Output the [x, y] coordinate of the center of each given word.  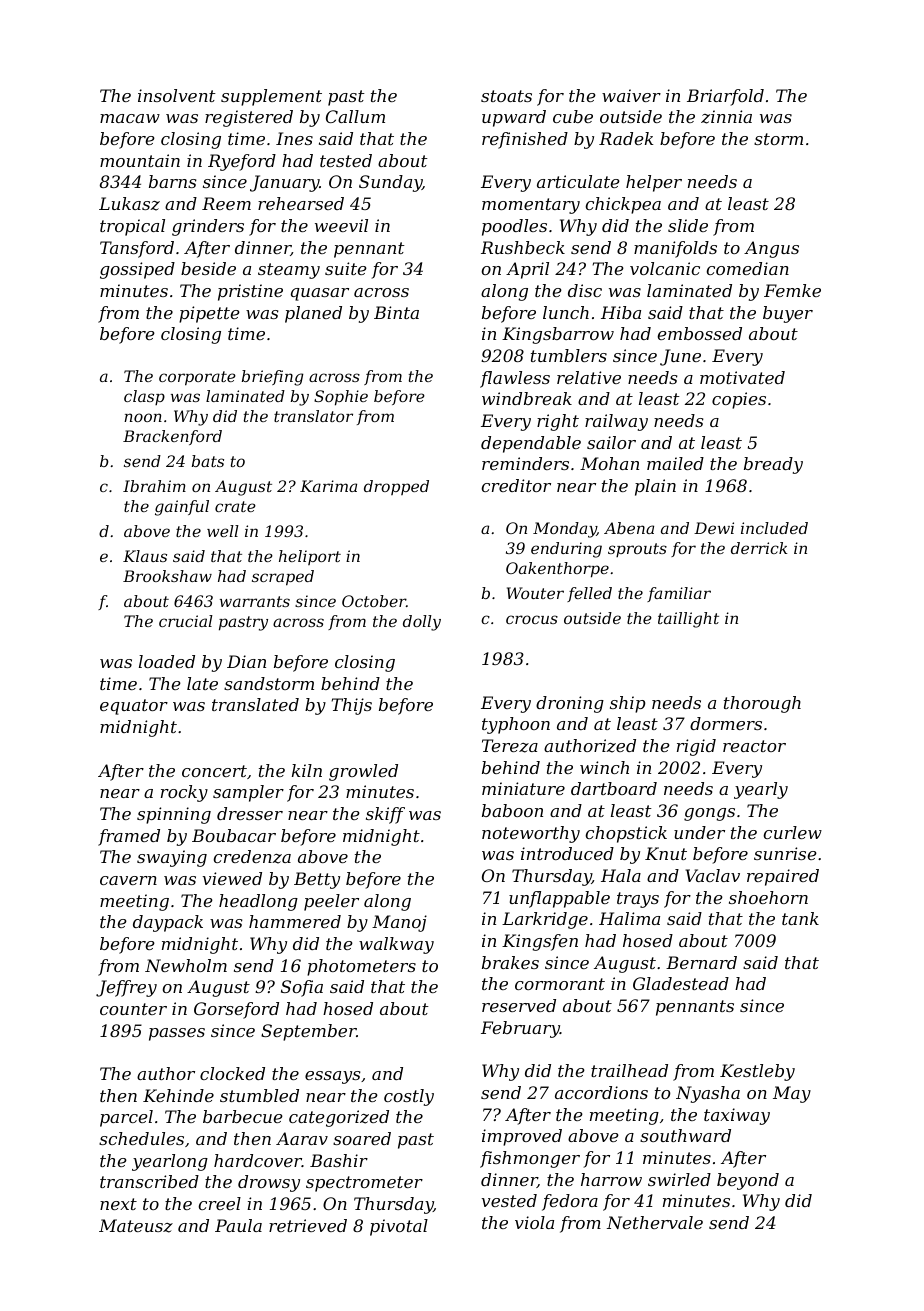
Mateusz [136, 1226]
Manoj [399, 923]
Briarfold [725, 97]
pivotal [399, 1227]
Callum [355, 116]
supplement [271, 97]
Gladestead [681, 983]
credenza [252, 857]
